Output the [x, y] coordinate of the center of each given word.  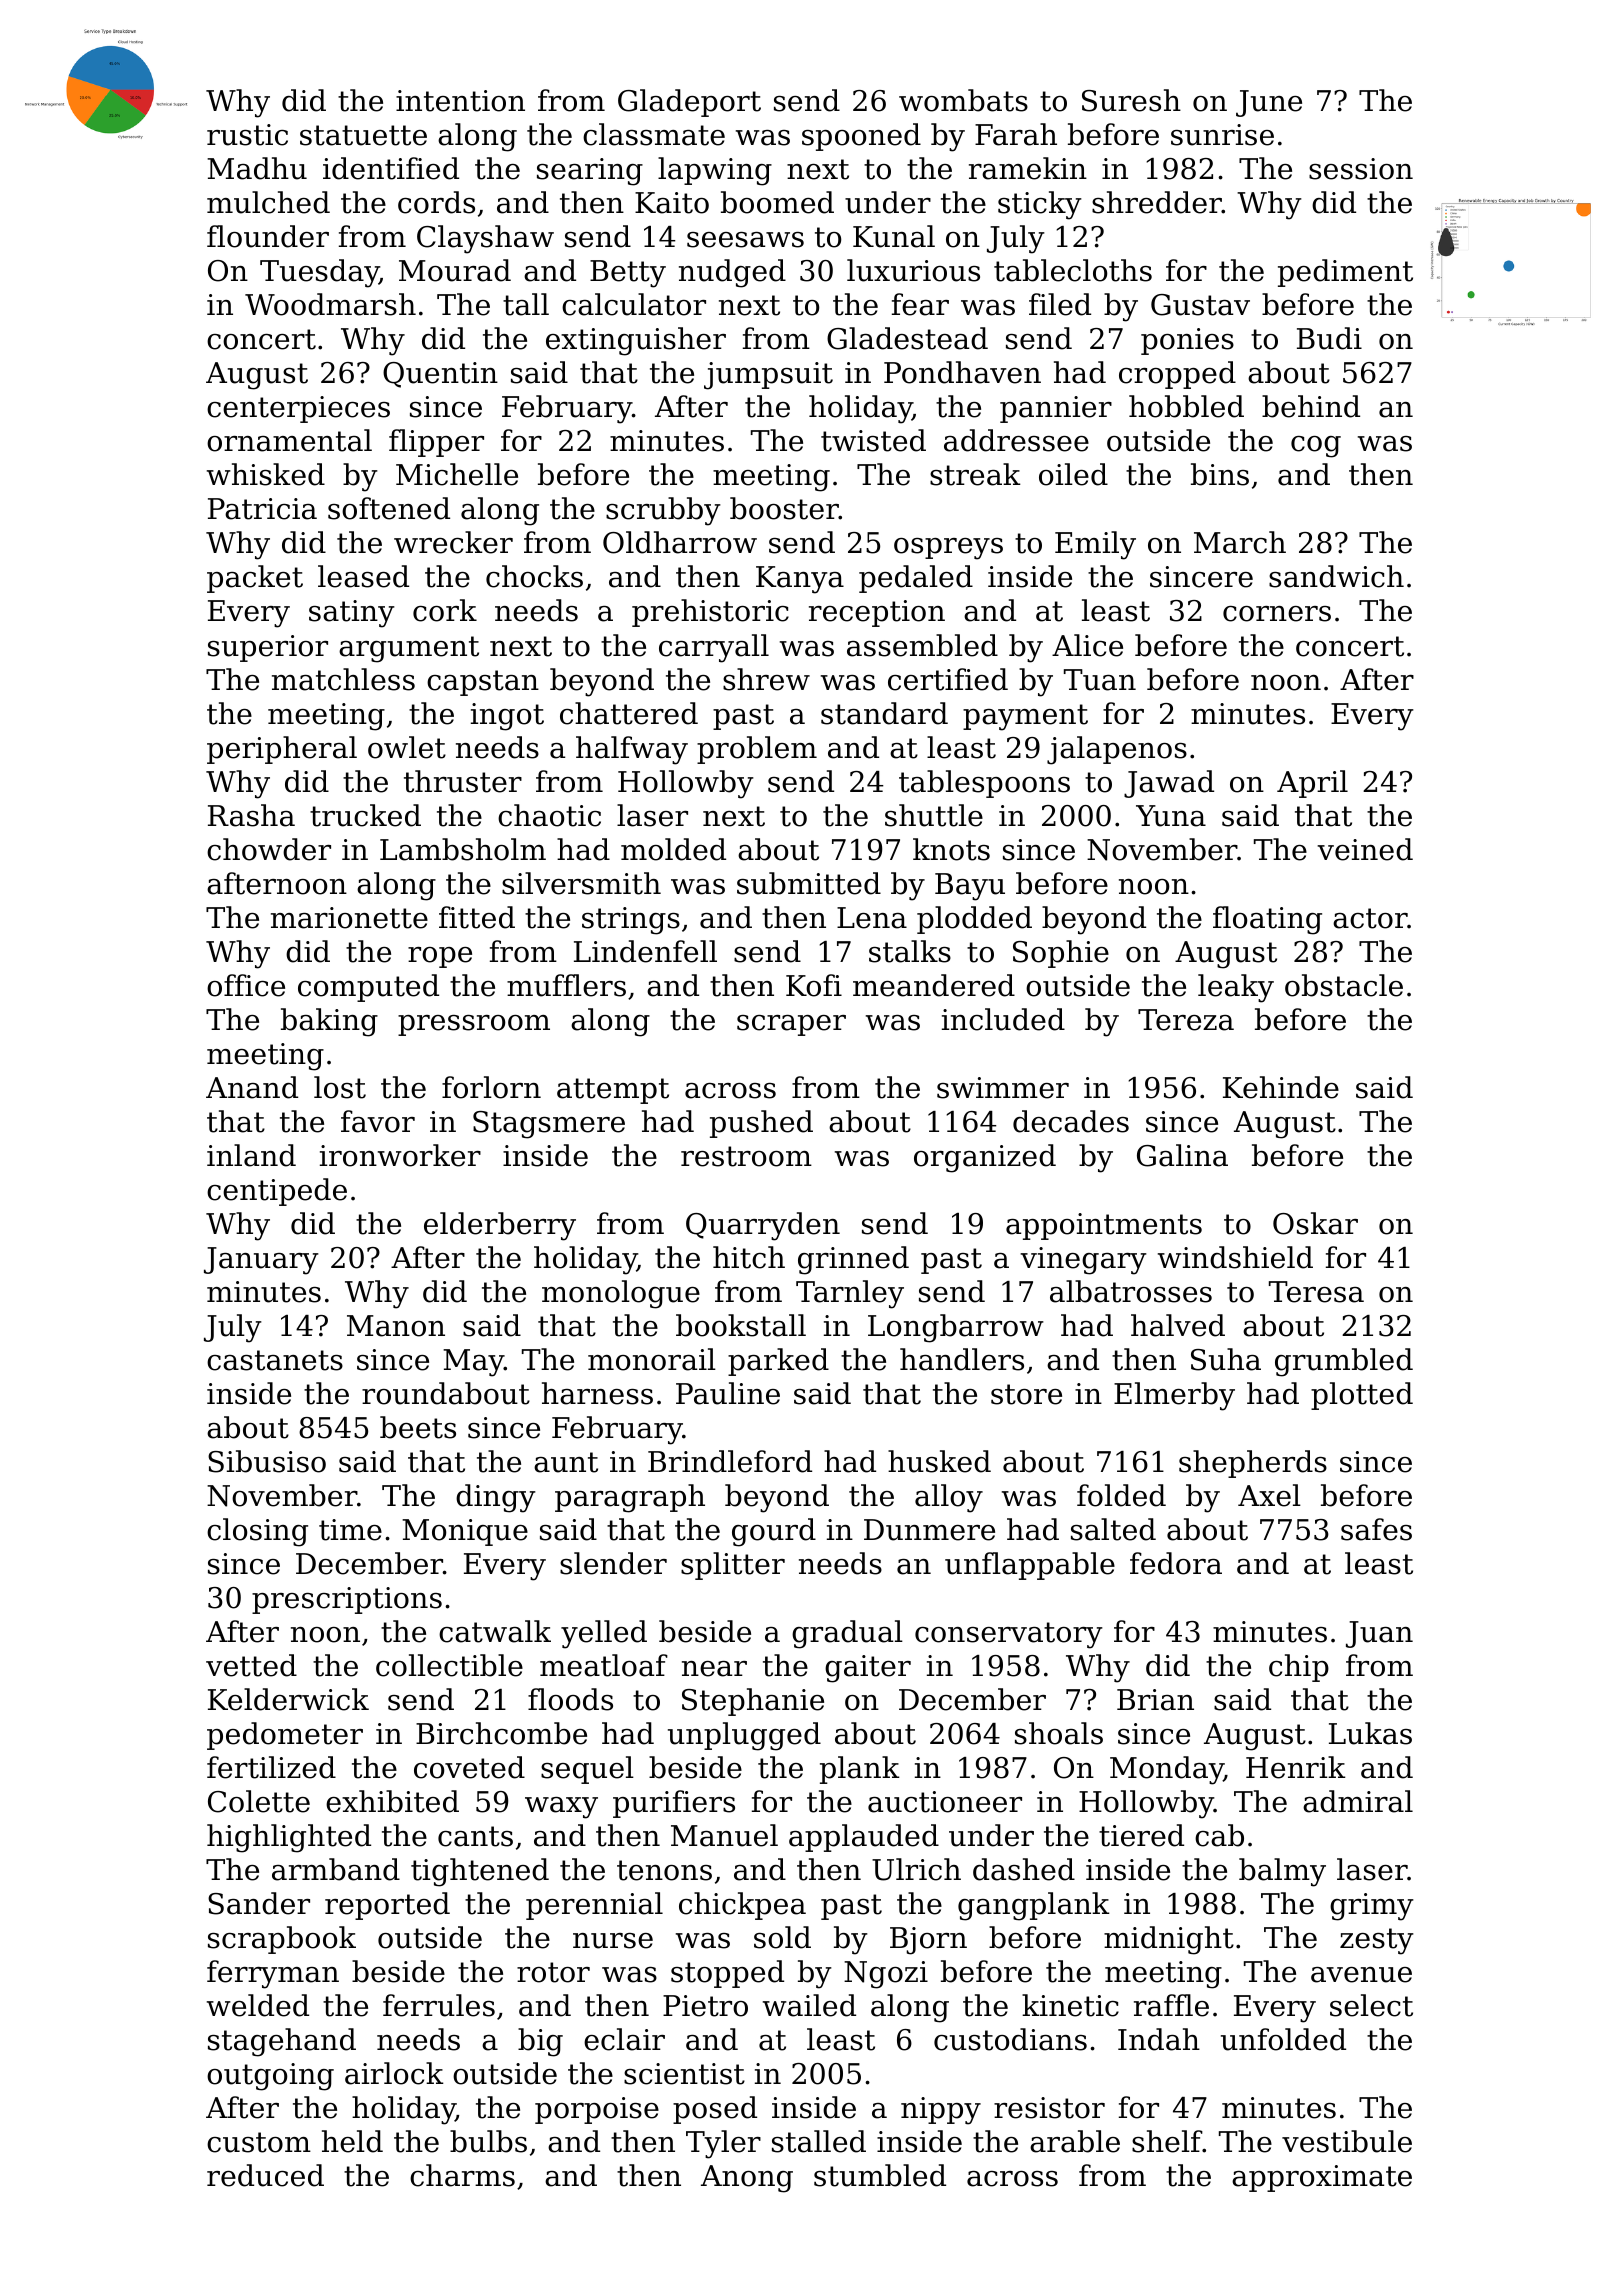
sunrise [1222, 135]
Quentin [440, 375]
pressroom [474, 1025]
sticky [1040, 205]
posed [715, 2110]
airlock [394, 2073]
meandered [934, 985]
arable [1075, 2141]
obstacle [1344, 985]
